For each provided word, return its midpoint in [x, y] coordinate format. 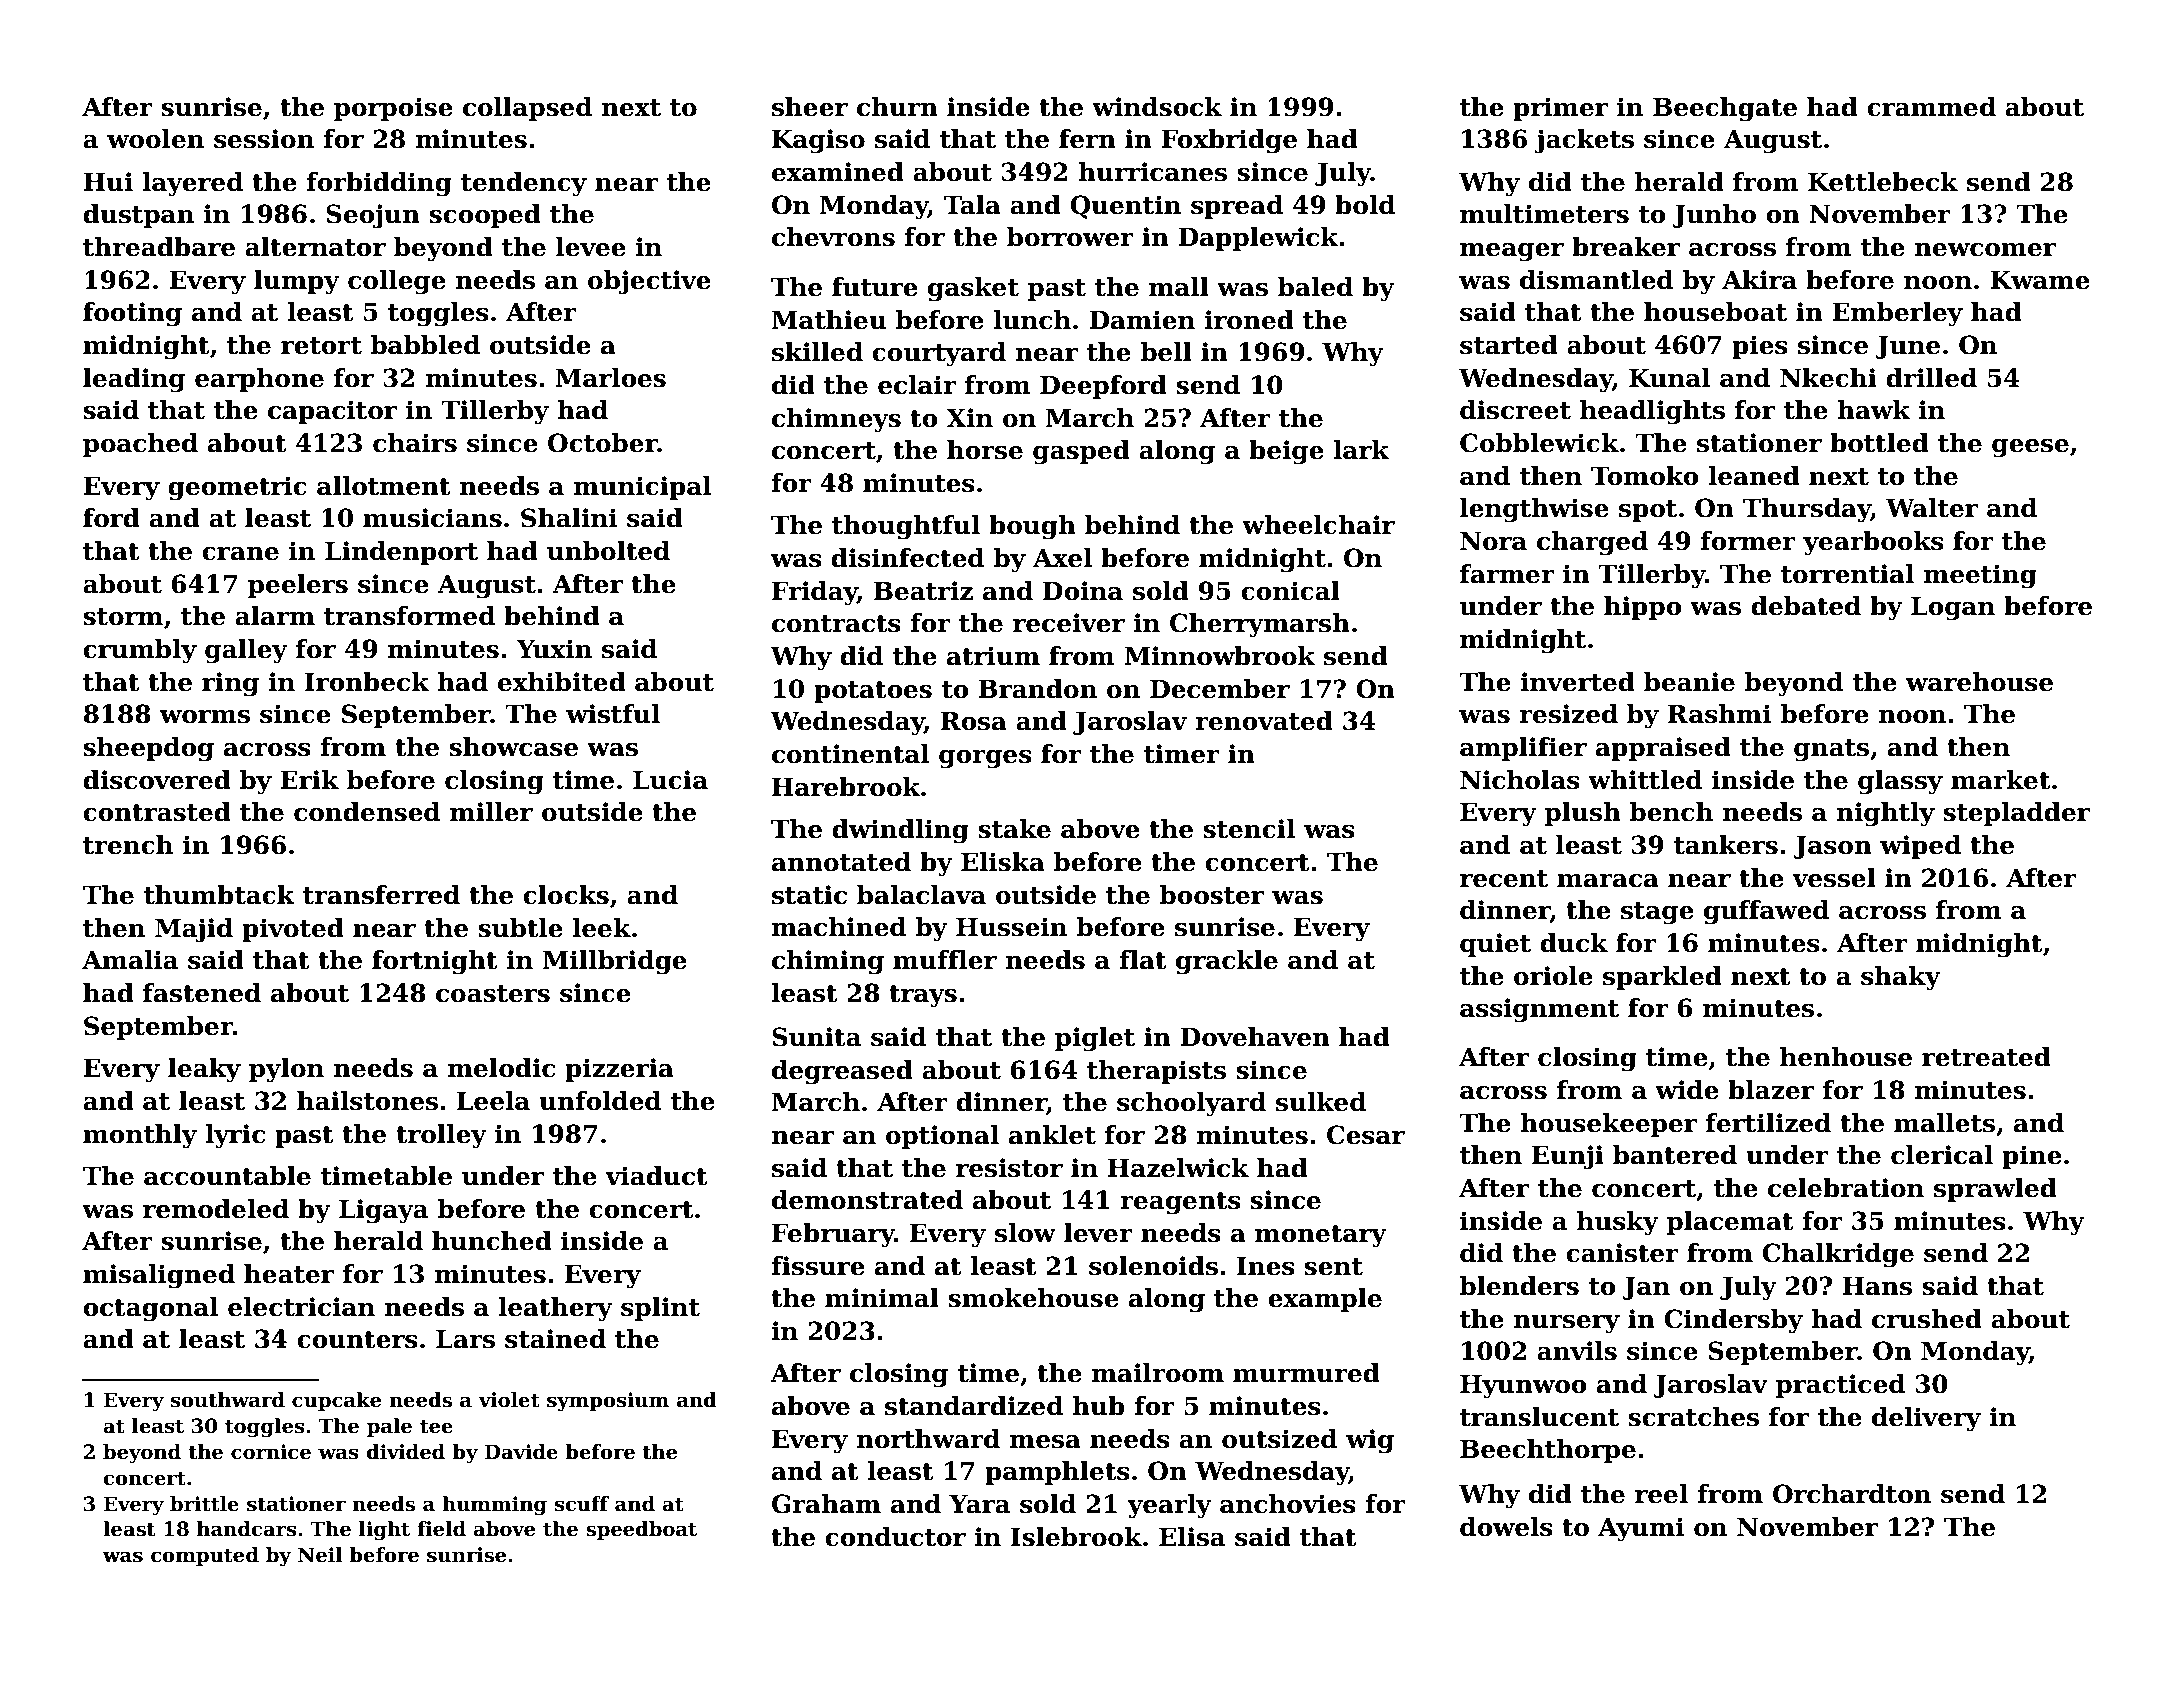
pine [2032, 1157]
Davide [521, 1452]
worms [205, 717]
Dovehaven [1255, 1037]
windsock [1157, 107]
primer [1560, 109]
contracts [836, 624]
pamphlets [1057, 1473]
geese [2030, 448]
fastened [202, 993]
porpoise [393, 109]
